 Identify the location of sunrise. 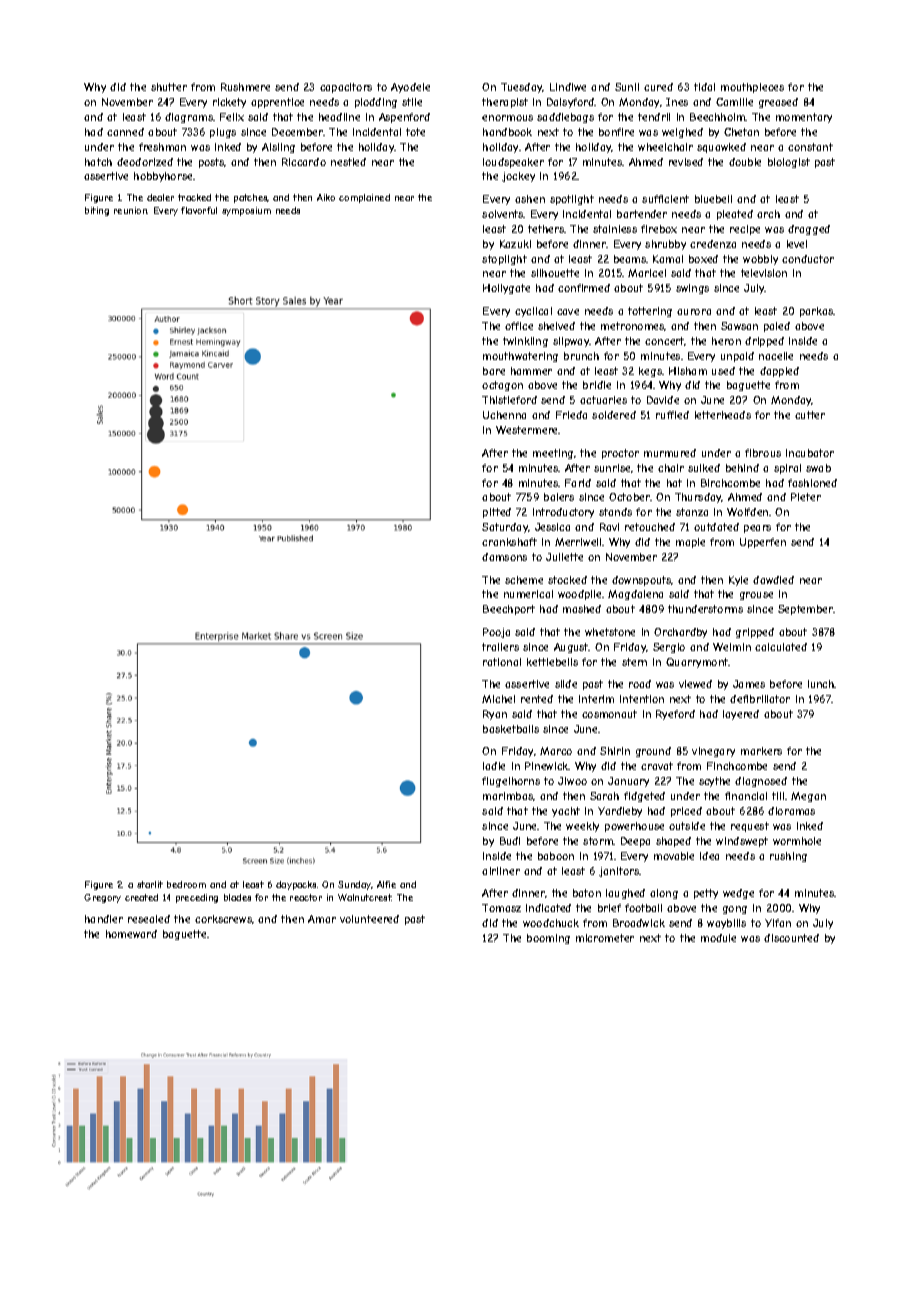
(612, 468).
